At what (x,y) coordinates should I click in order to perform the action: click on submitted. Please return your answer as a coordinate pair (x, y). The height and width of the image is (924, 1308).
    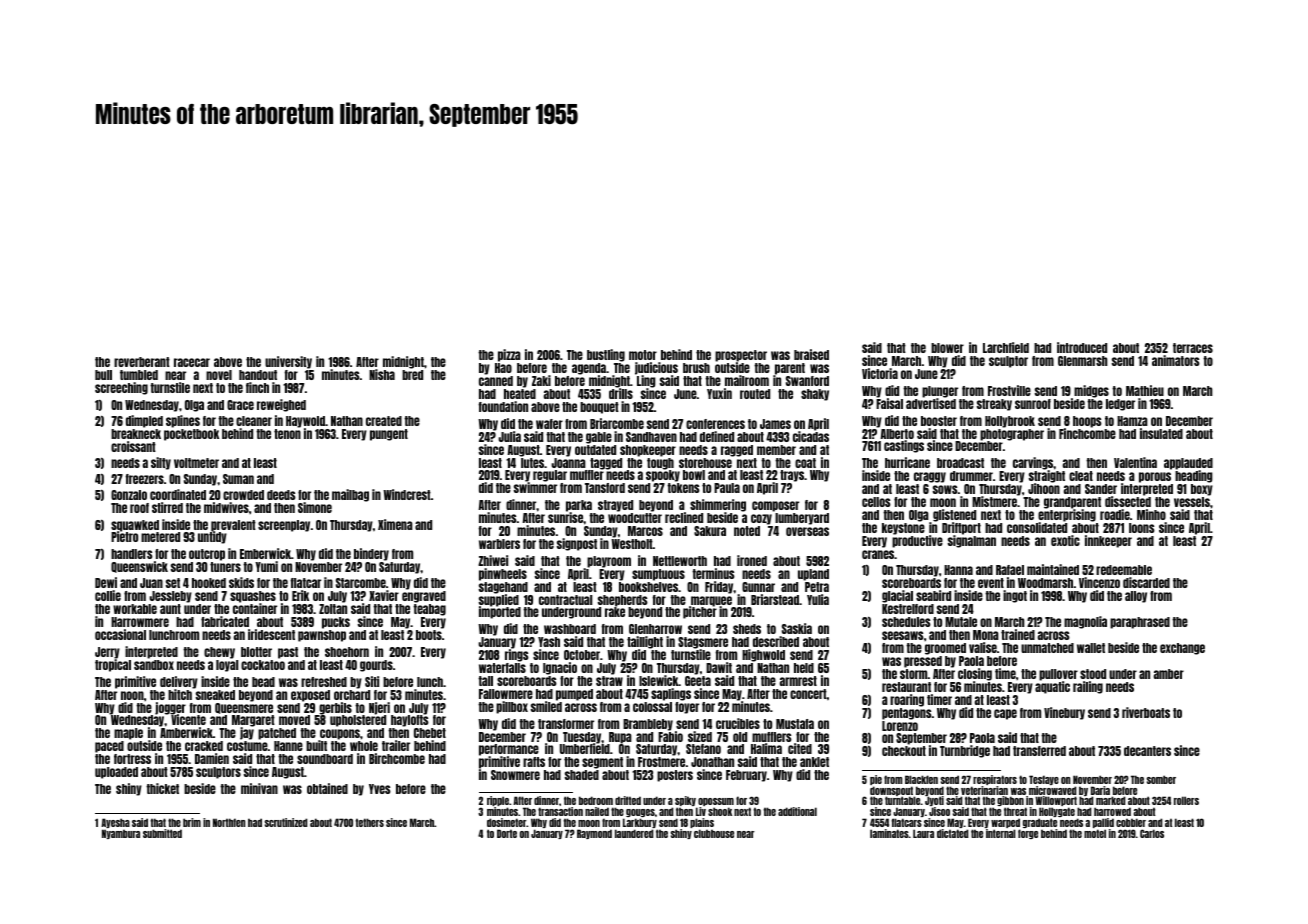
    Looking at the image, I should click on (162, 833).
